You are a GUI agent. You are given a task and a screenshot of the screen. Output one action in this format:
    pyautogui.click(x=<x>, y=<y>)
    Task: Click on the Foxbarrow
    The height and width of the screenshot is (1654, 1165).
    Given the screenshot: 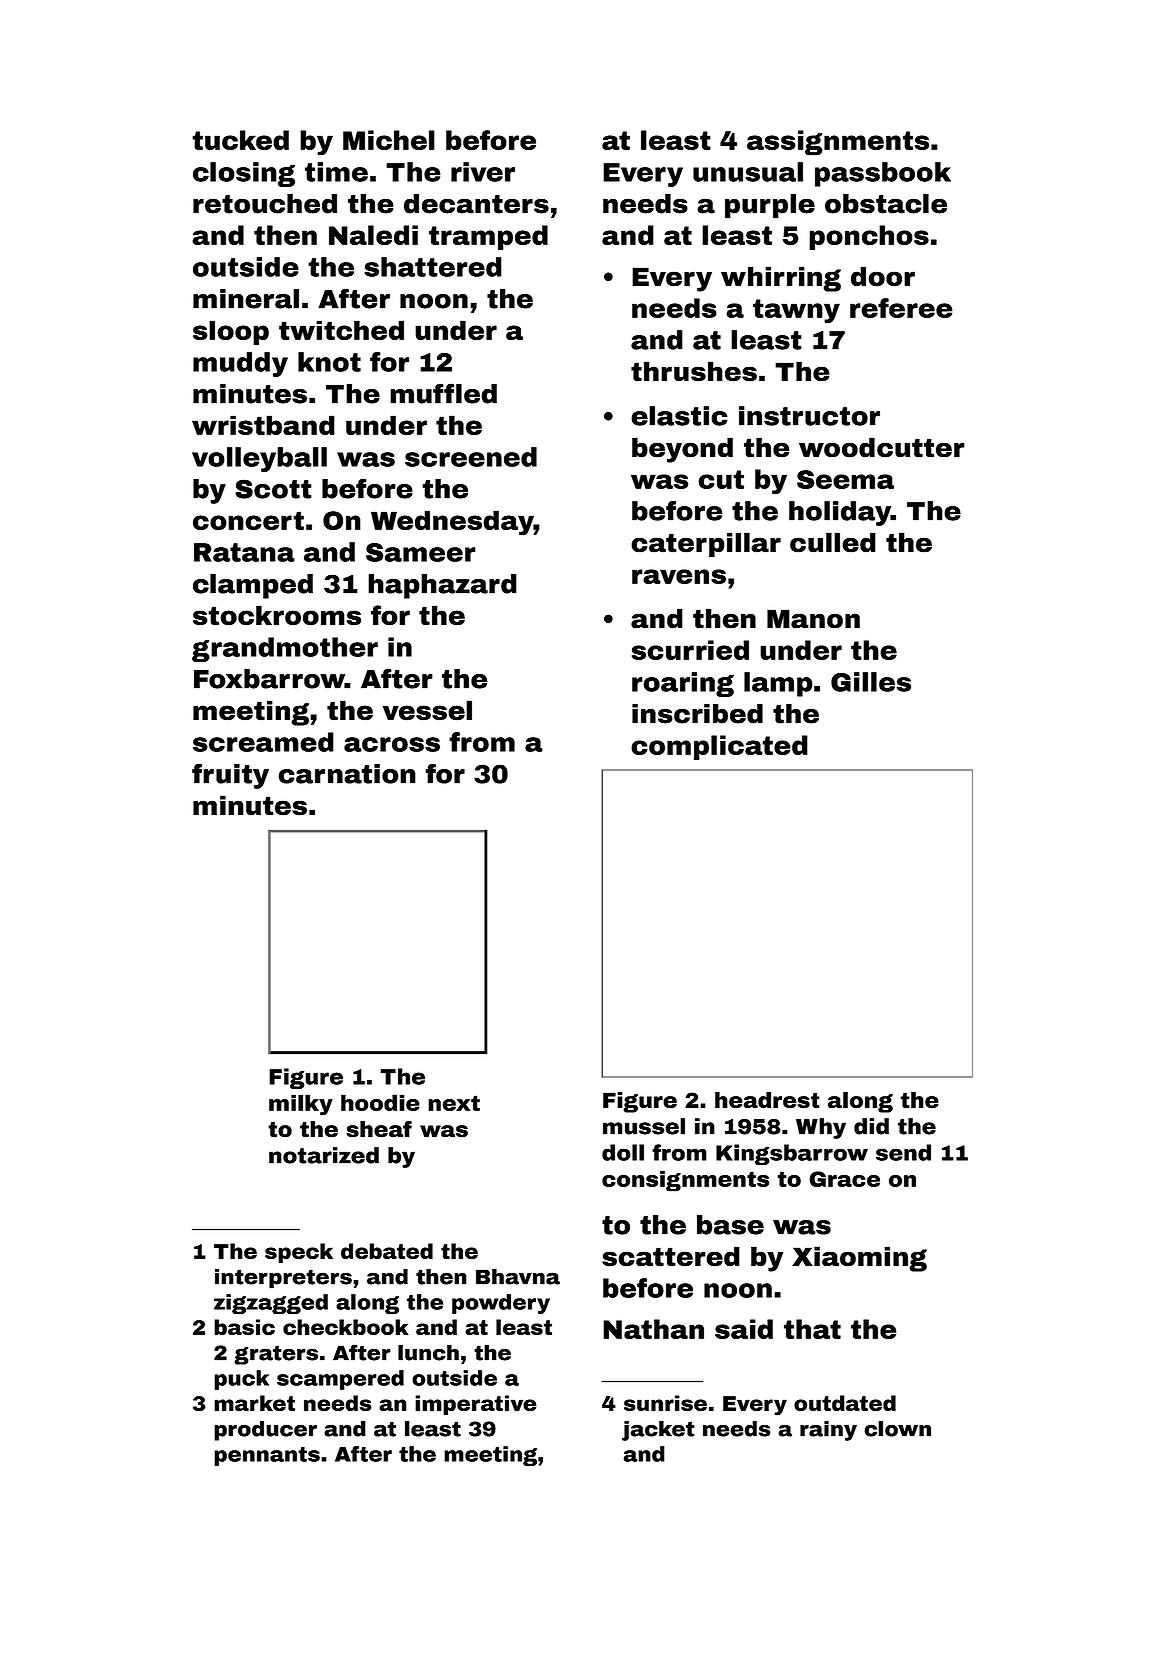 What is the action you would take?
    pyautogui.click(x=269, y=679)
